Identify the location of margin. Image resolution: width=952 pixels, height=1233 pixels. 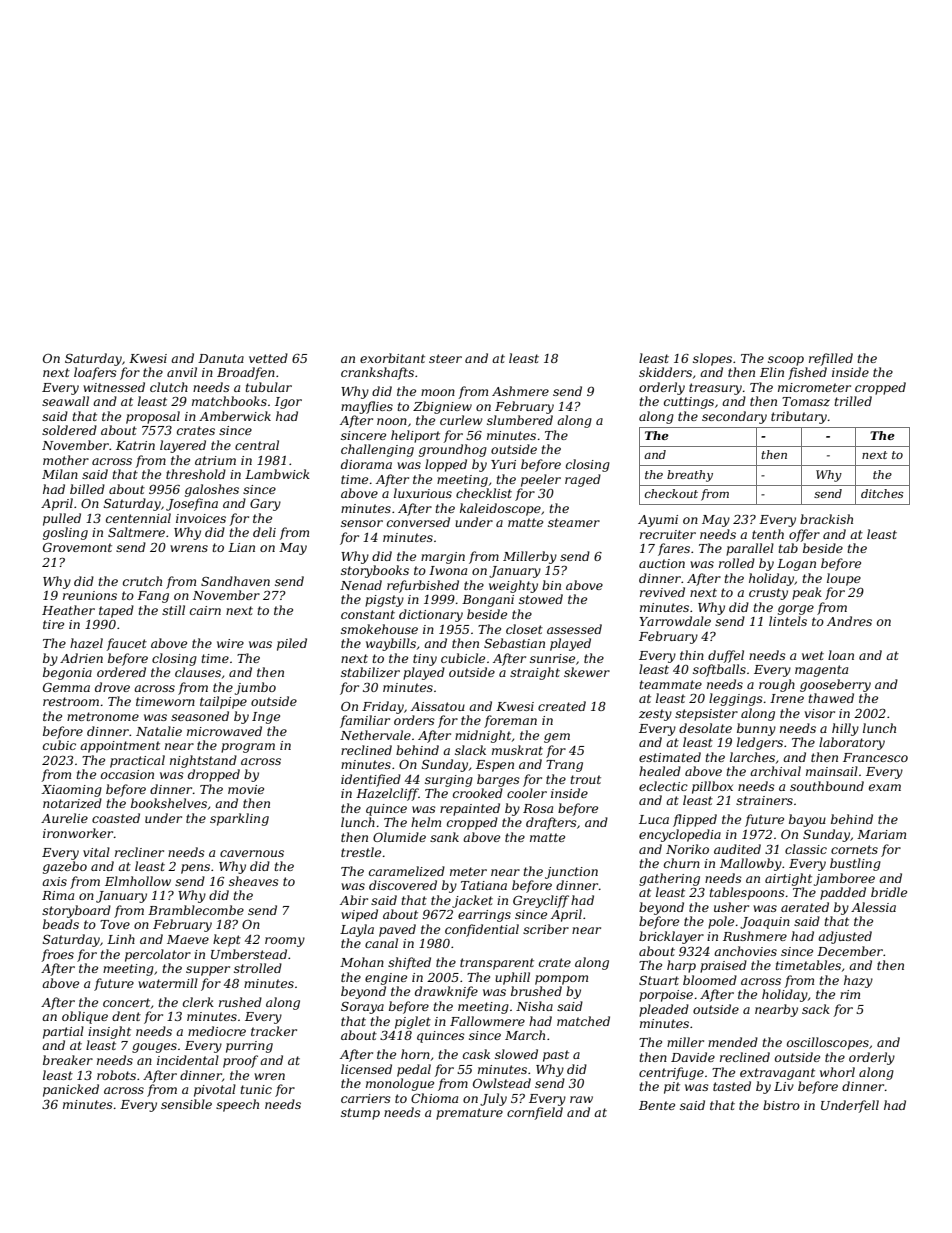
(443, 558).
